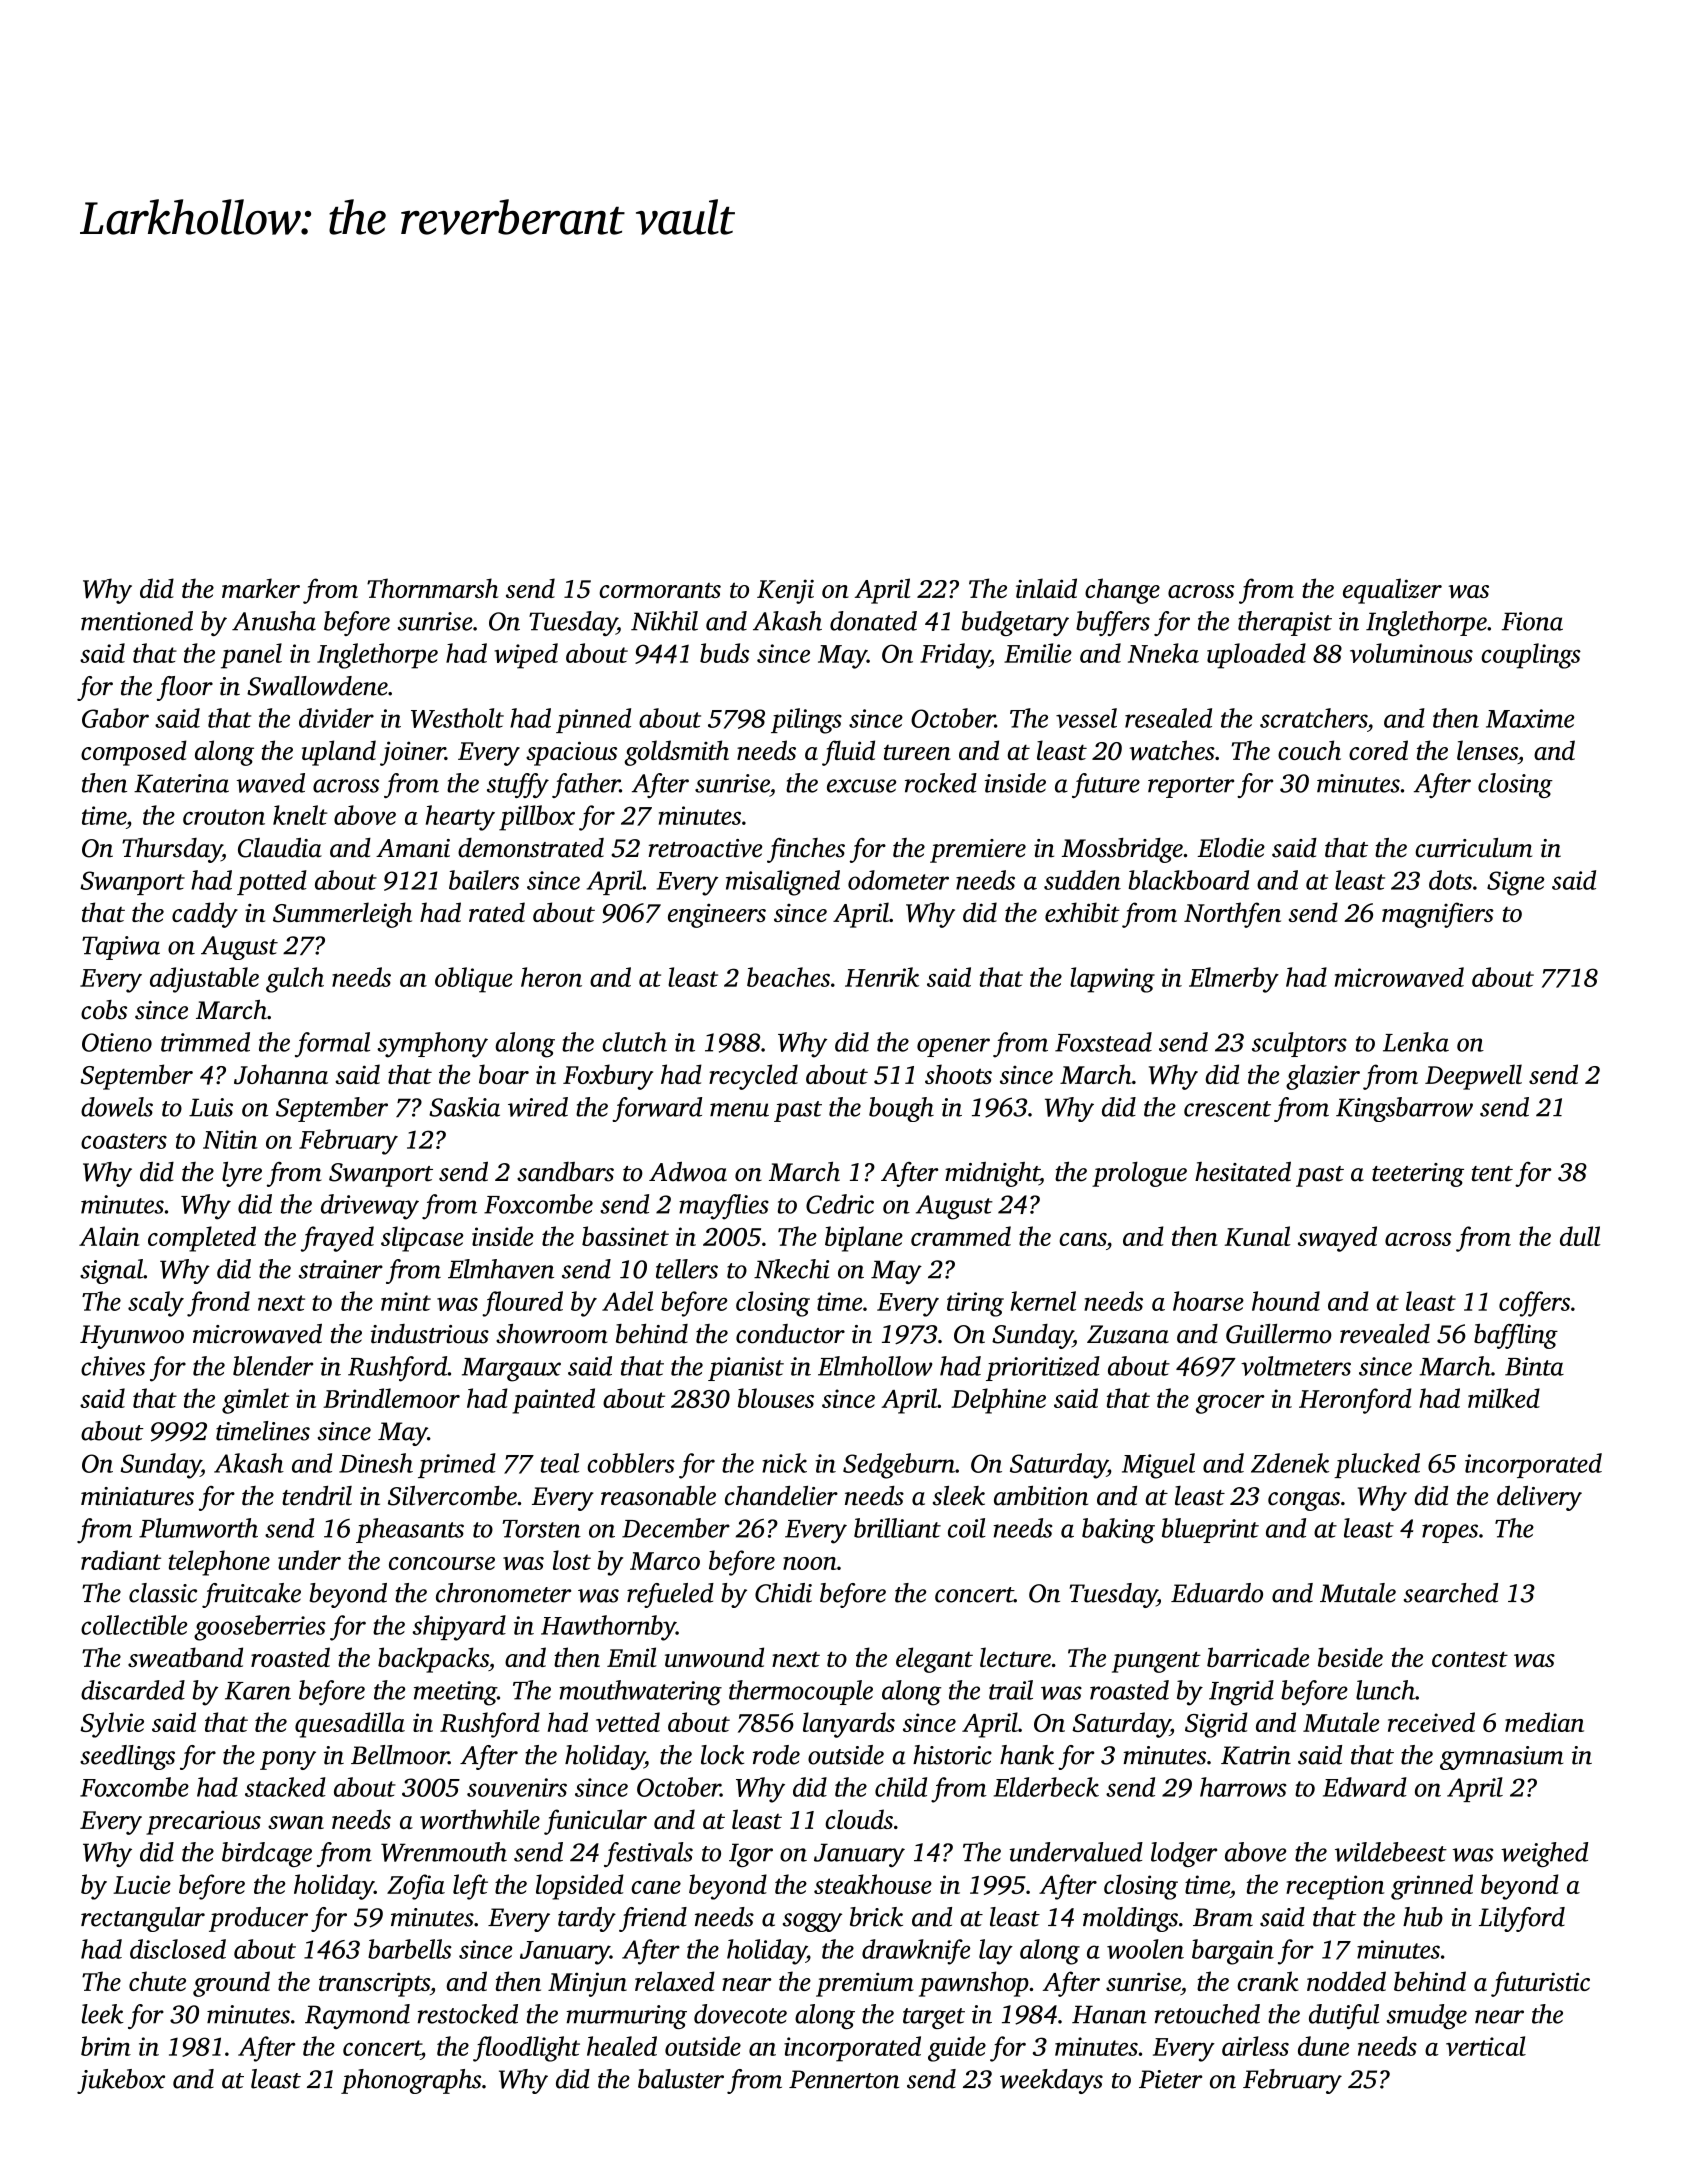 This screenshot has width=1683, height=2178. I want to click on marker, so click(261, 588).
